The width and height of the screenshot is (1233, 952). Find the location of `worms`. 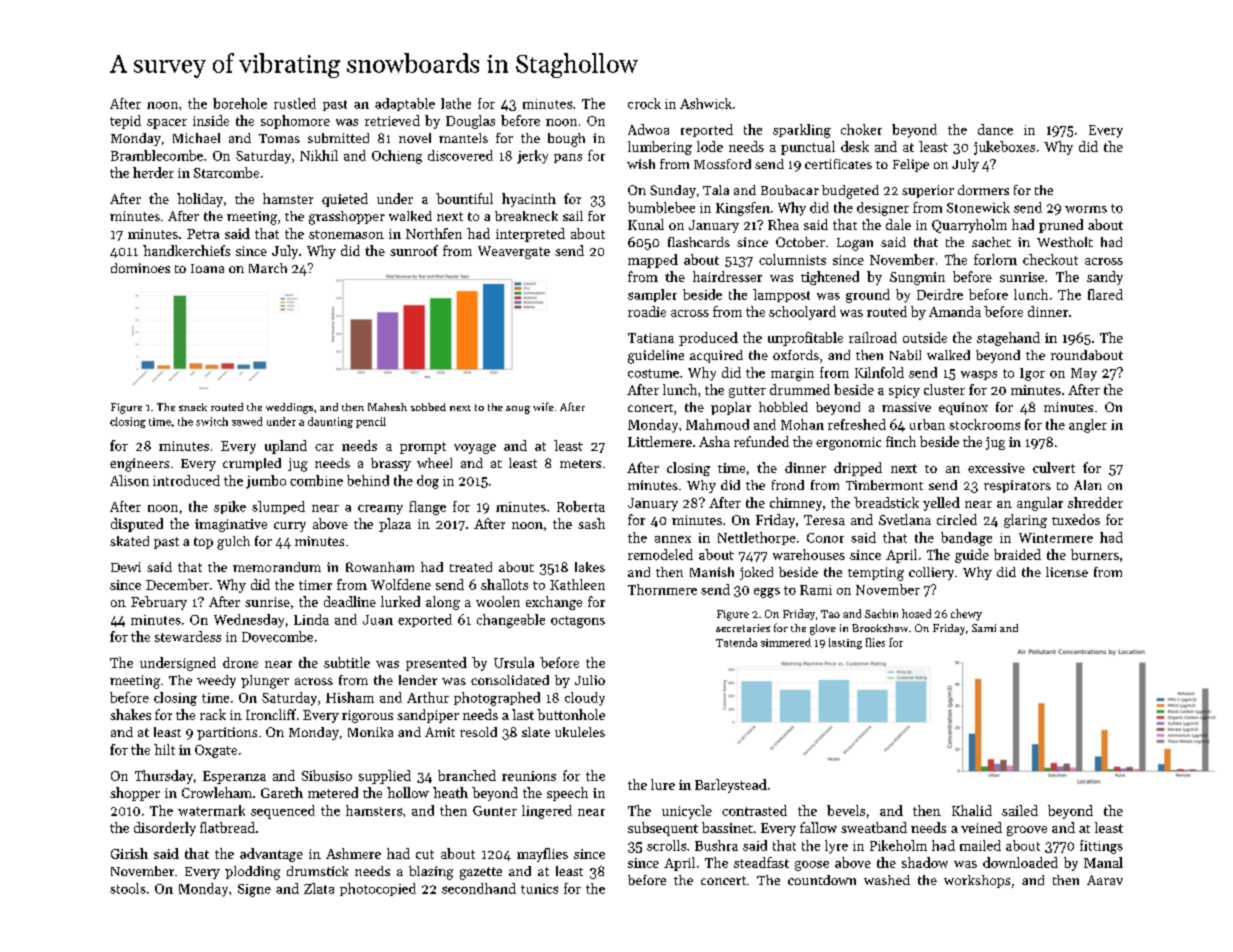

worms is located at coordinates (1086, 209).
